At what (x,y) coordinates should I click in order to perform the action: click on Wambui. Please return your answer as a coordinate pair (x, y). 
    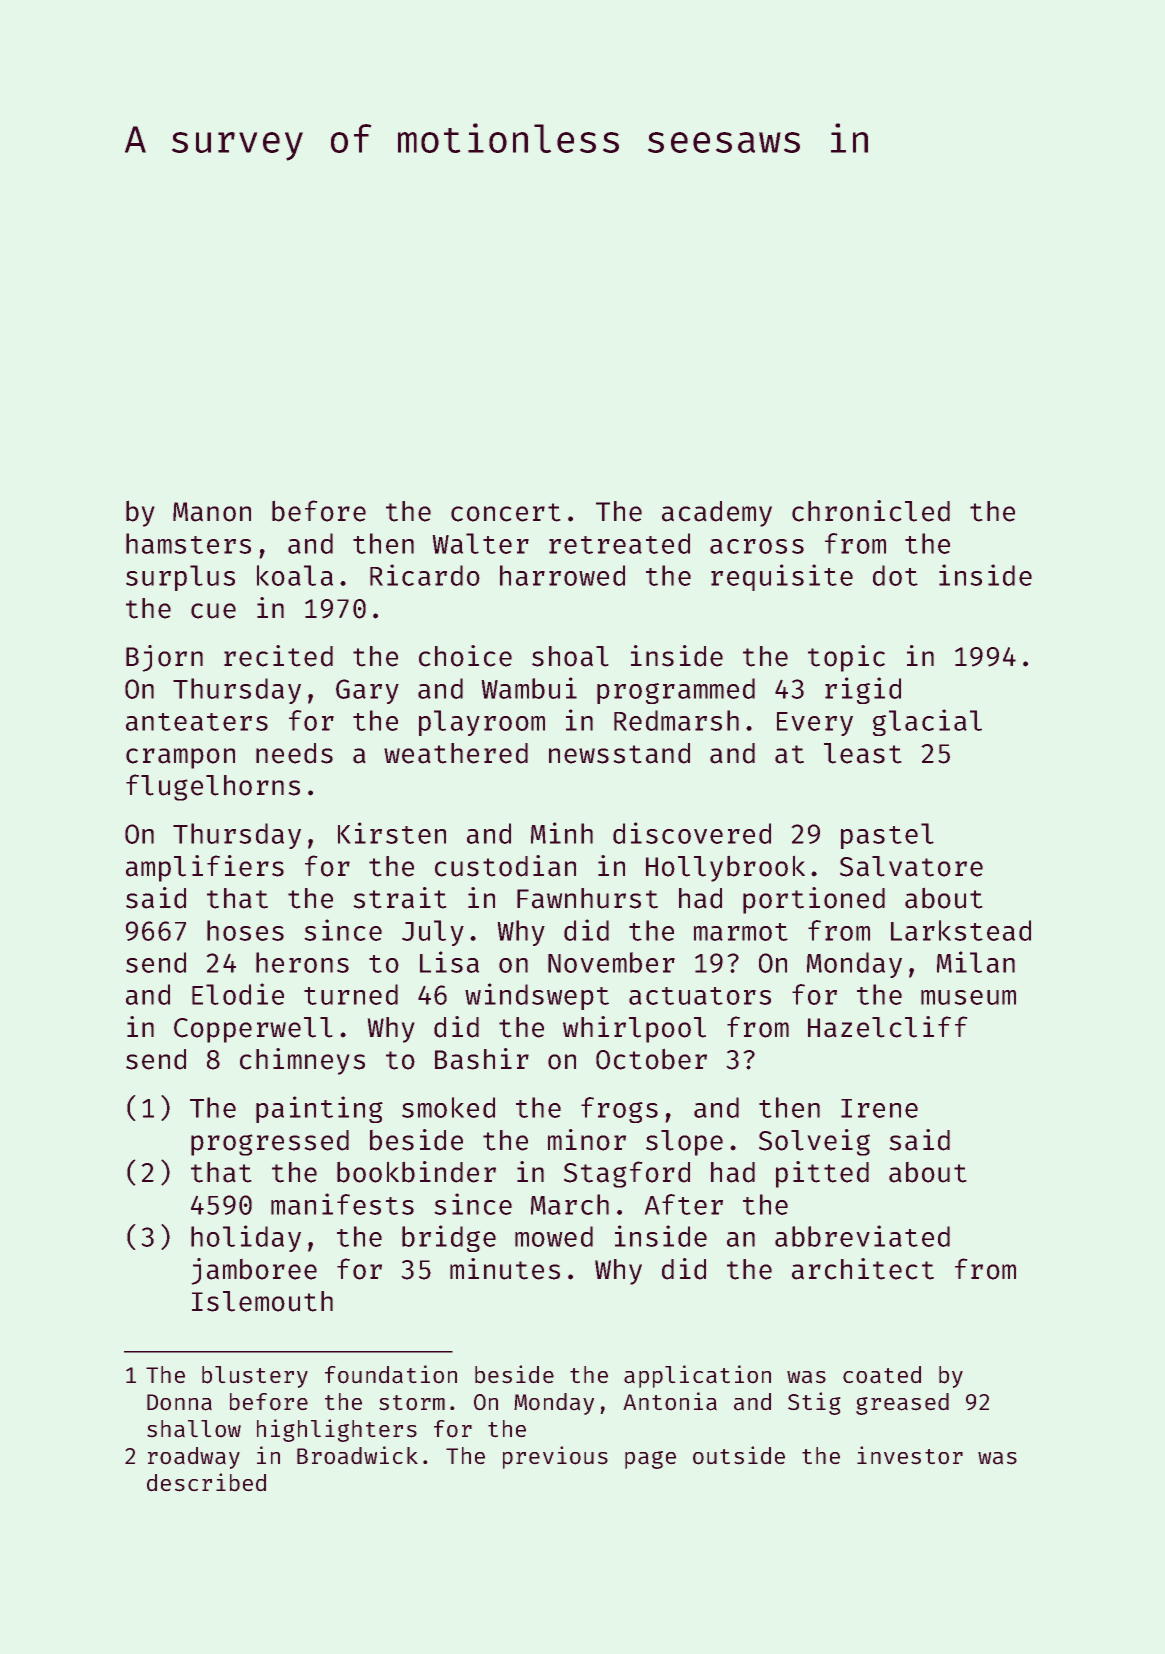
    Looking at the image, I should click on (529, 688).
